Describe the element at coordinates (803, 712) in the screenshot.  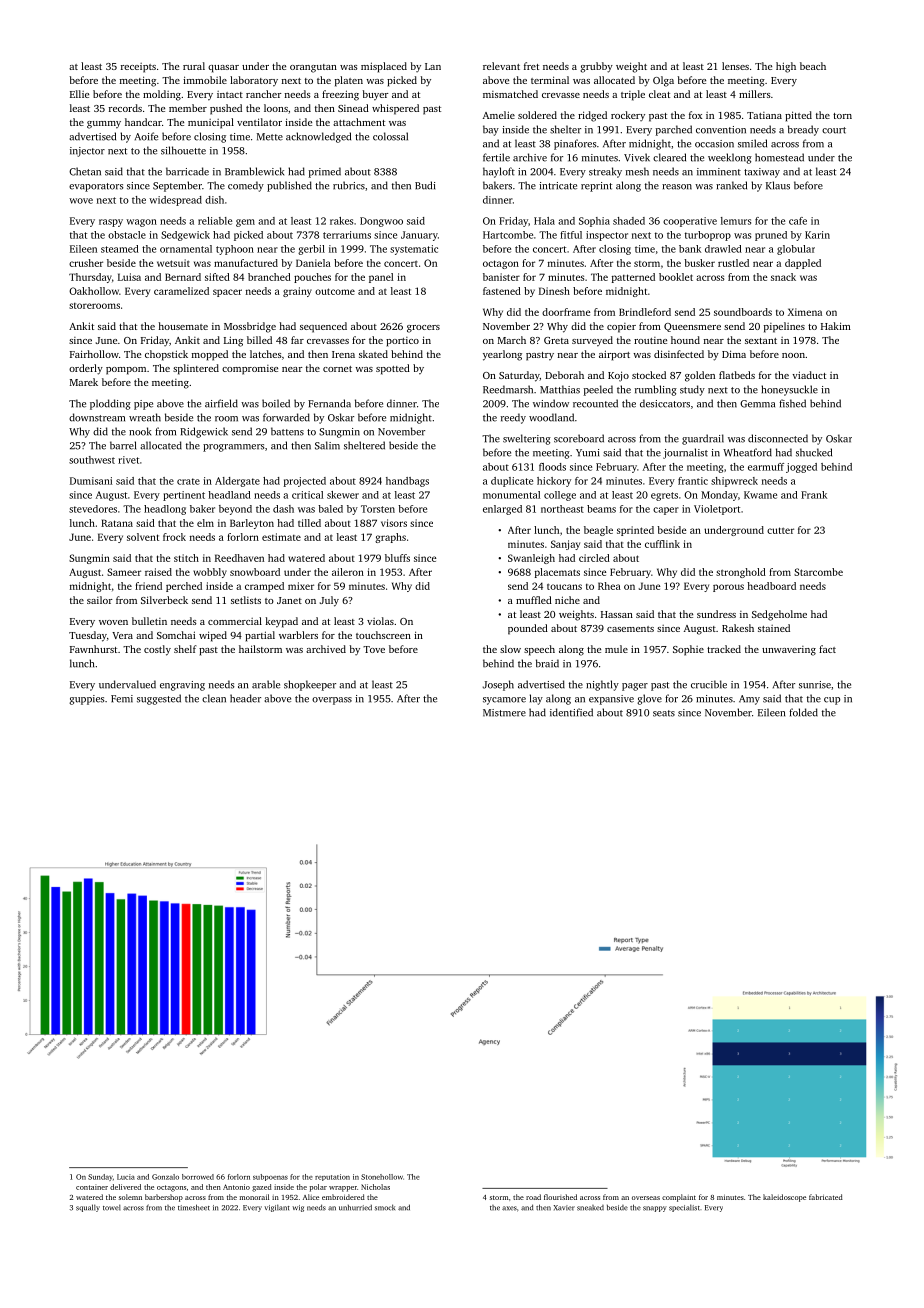
I see `folded` at that location.
